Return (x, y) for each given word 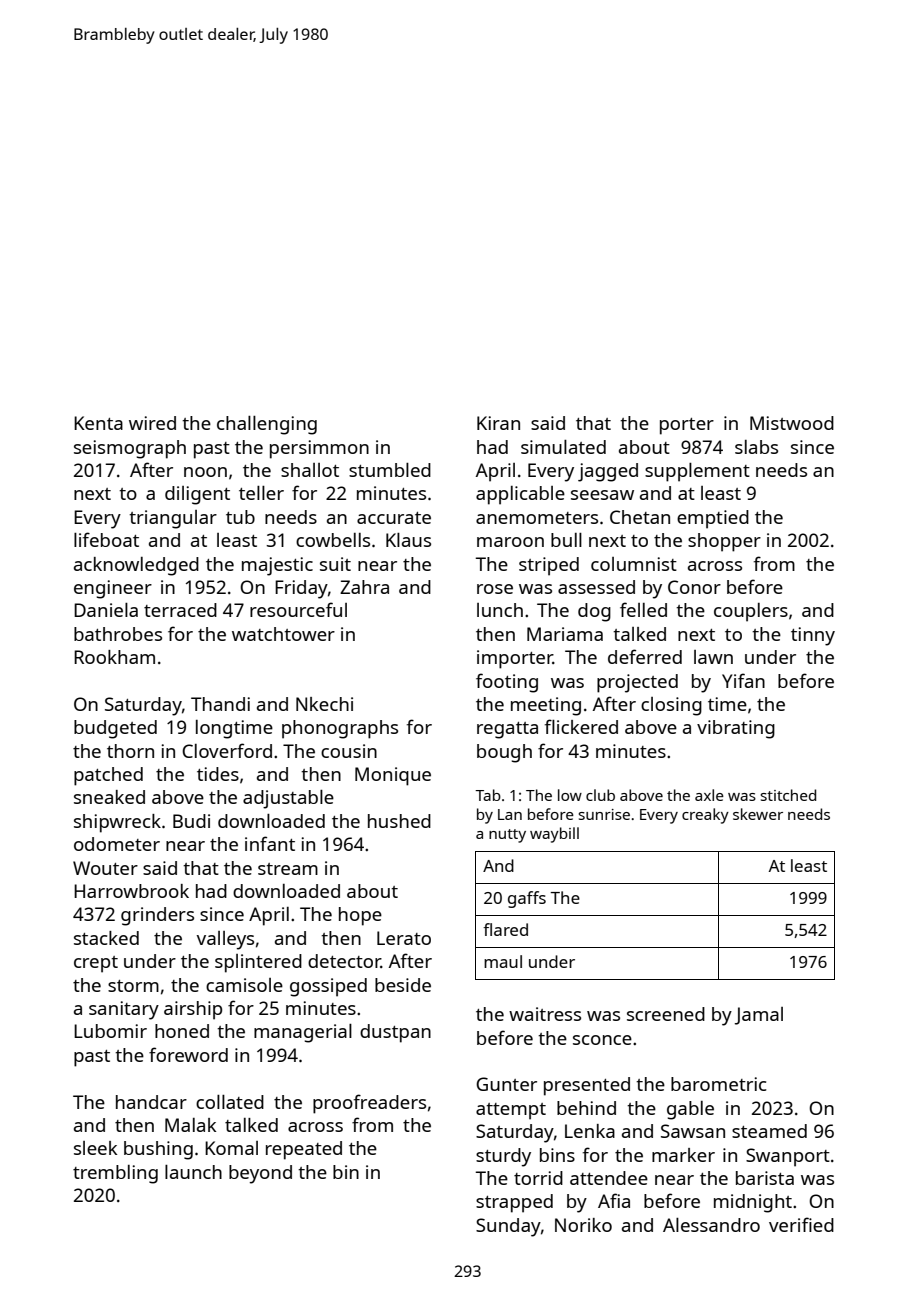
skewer (758, 814)
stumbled (390, 470)
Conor (694, 587)
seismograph (130, 449)
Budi (191, 821)
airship (193, 1010)
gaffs (527, 899)
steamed (769, 1131)
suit (335, 564)
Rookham (114, 657)
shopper (724, 542)
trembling (115, 1174)
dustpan (395, 1033)
